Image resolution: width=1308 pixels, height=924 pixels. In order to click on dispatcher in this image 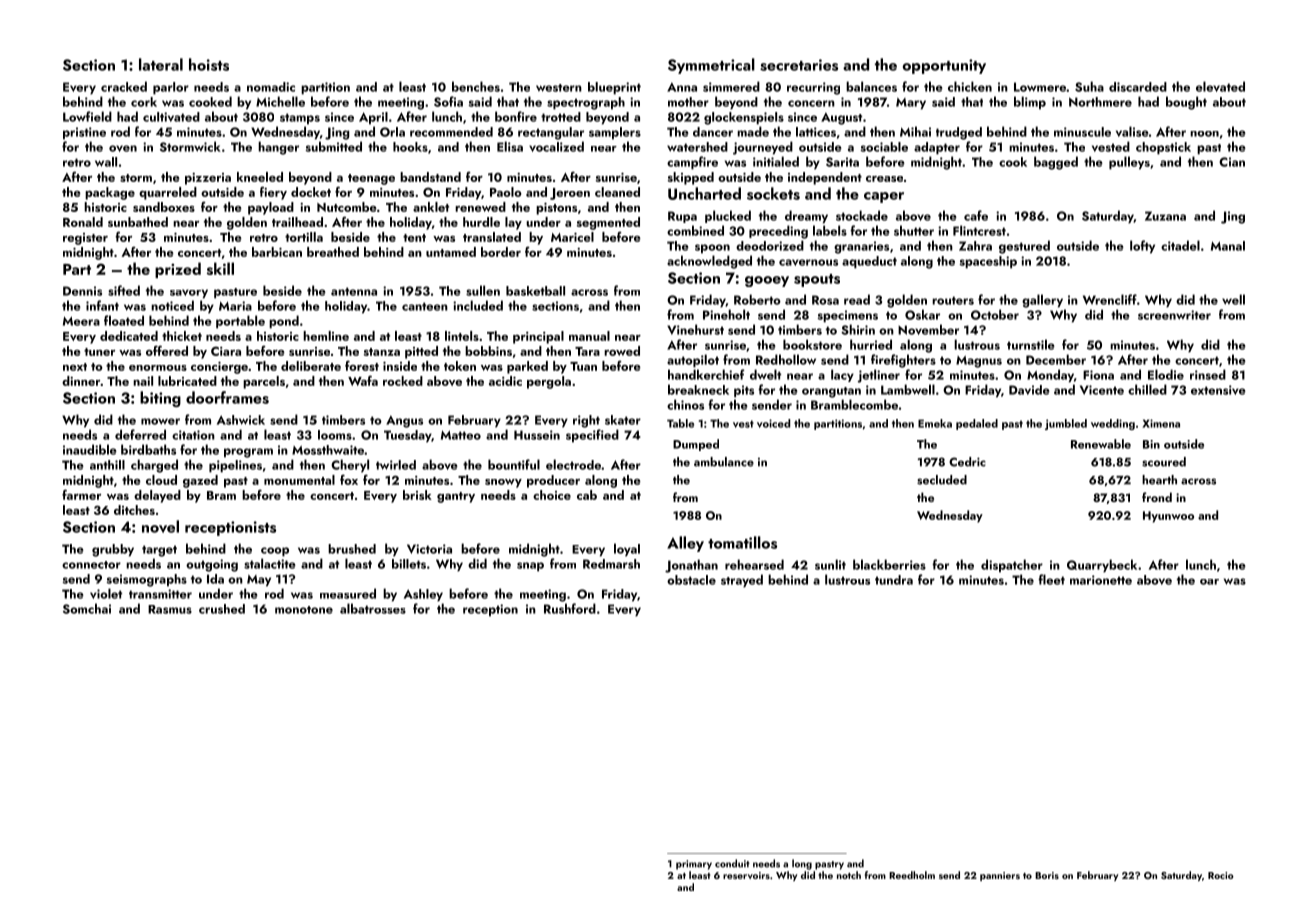, I will do `click(1012, 566)`.
